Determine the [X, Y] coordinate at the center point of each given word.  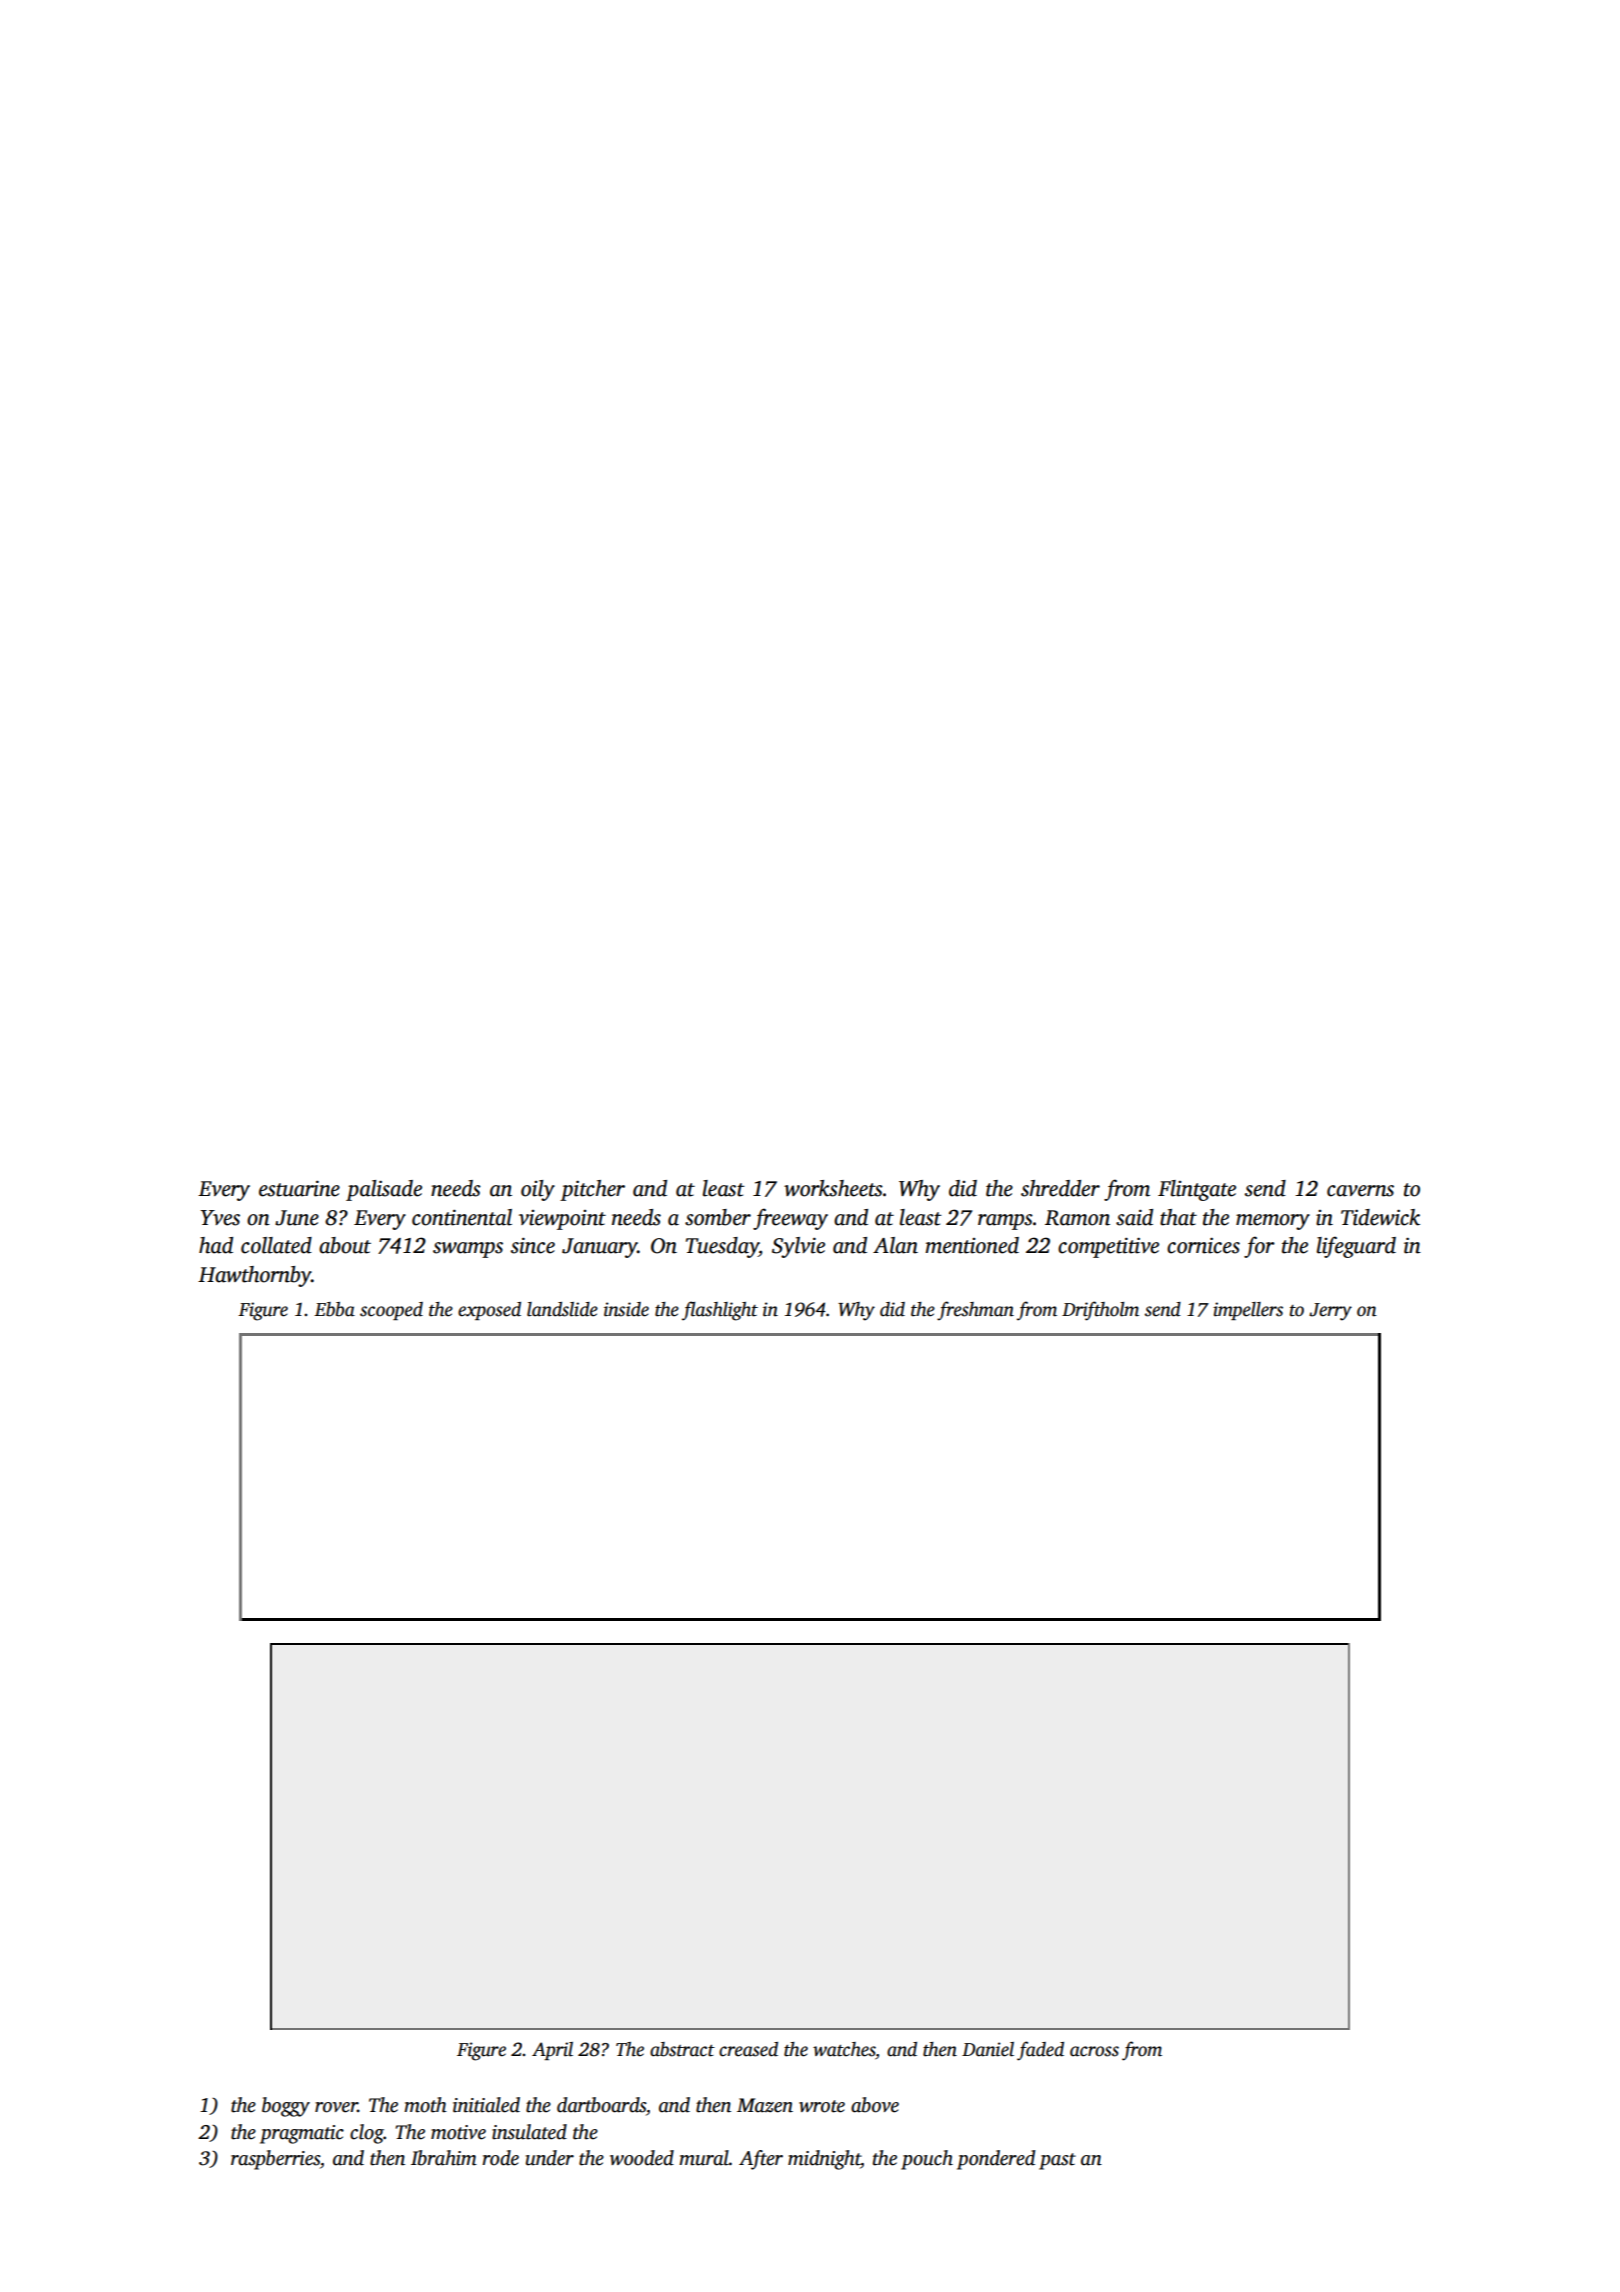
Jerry [1330, 1312]
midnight [824, 2160]
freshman [975, 1311]
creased [748, 2049]
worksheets [833, 1188]
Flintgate [1197, 1190]
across [1094, 2051]
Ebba [334, 1309]
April [552, 2051]
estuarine [299, 1188]
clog [367, 2134]
